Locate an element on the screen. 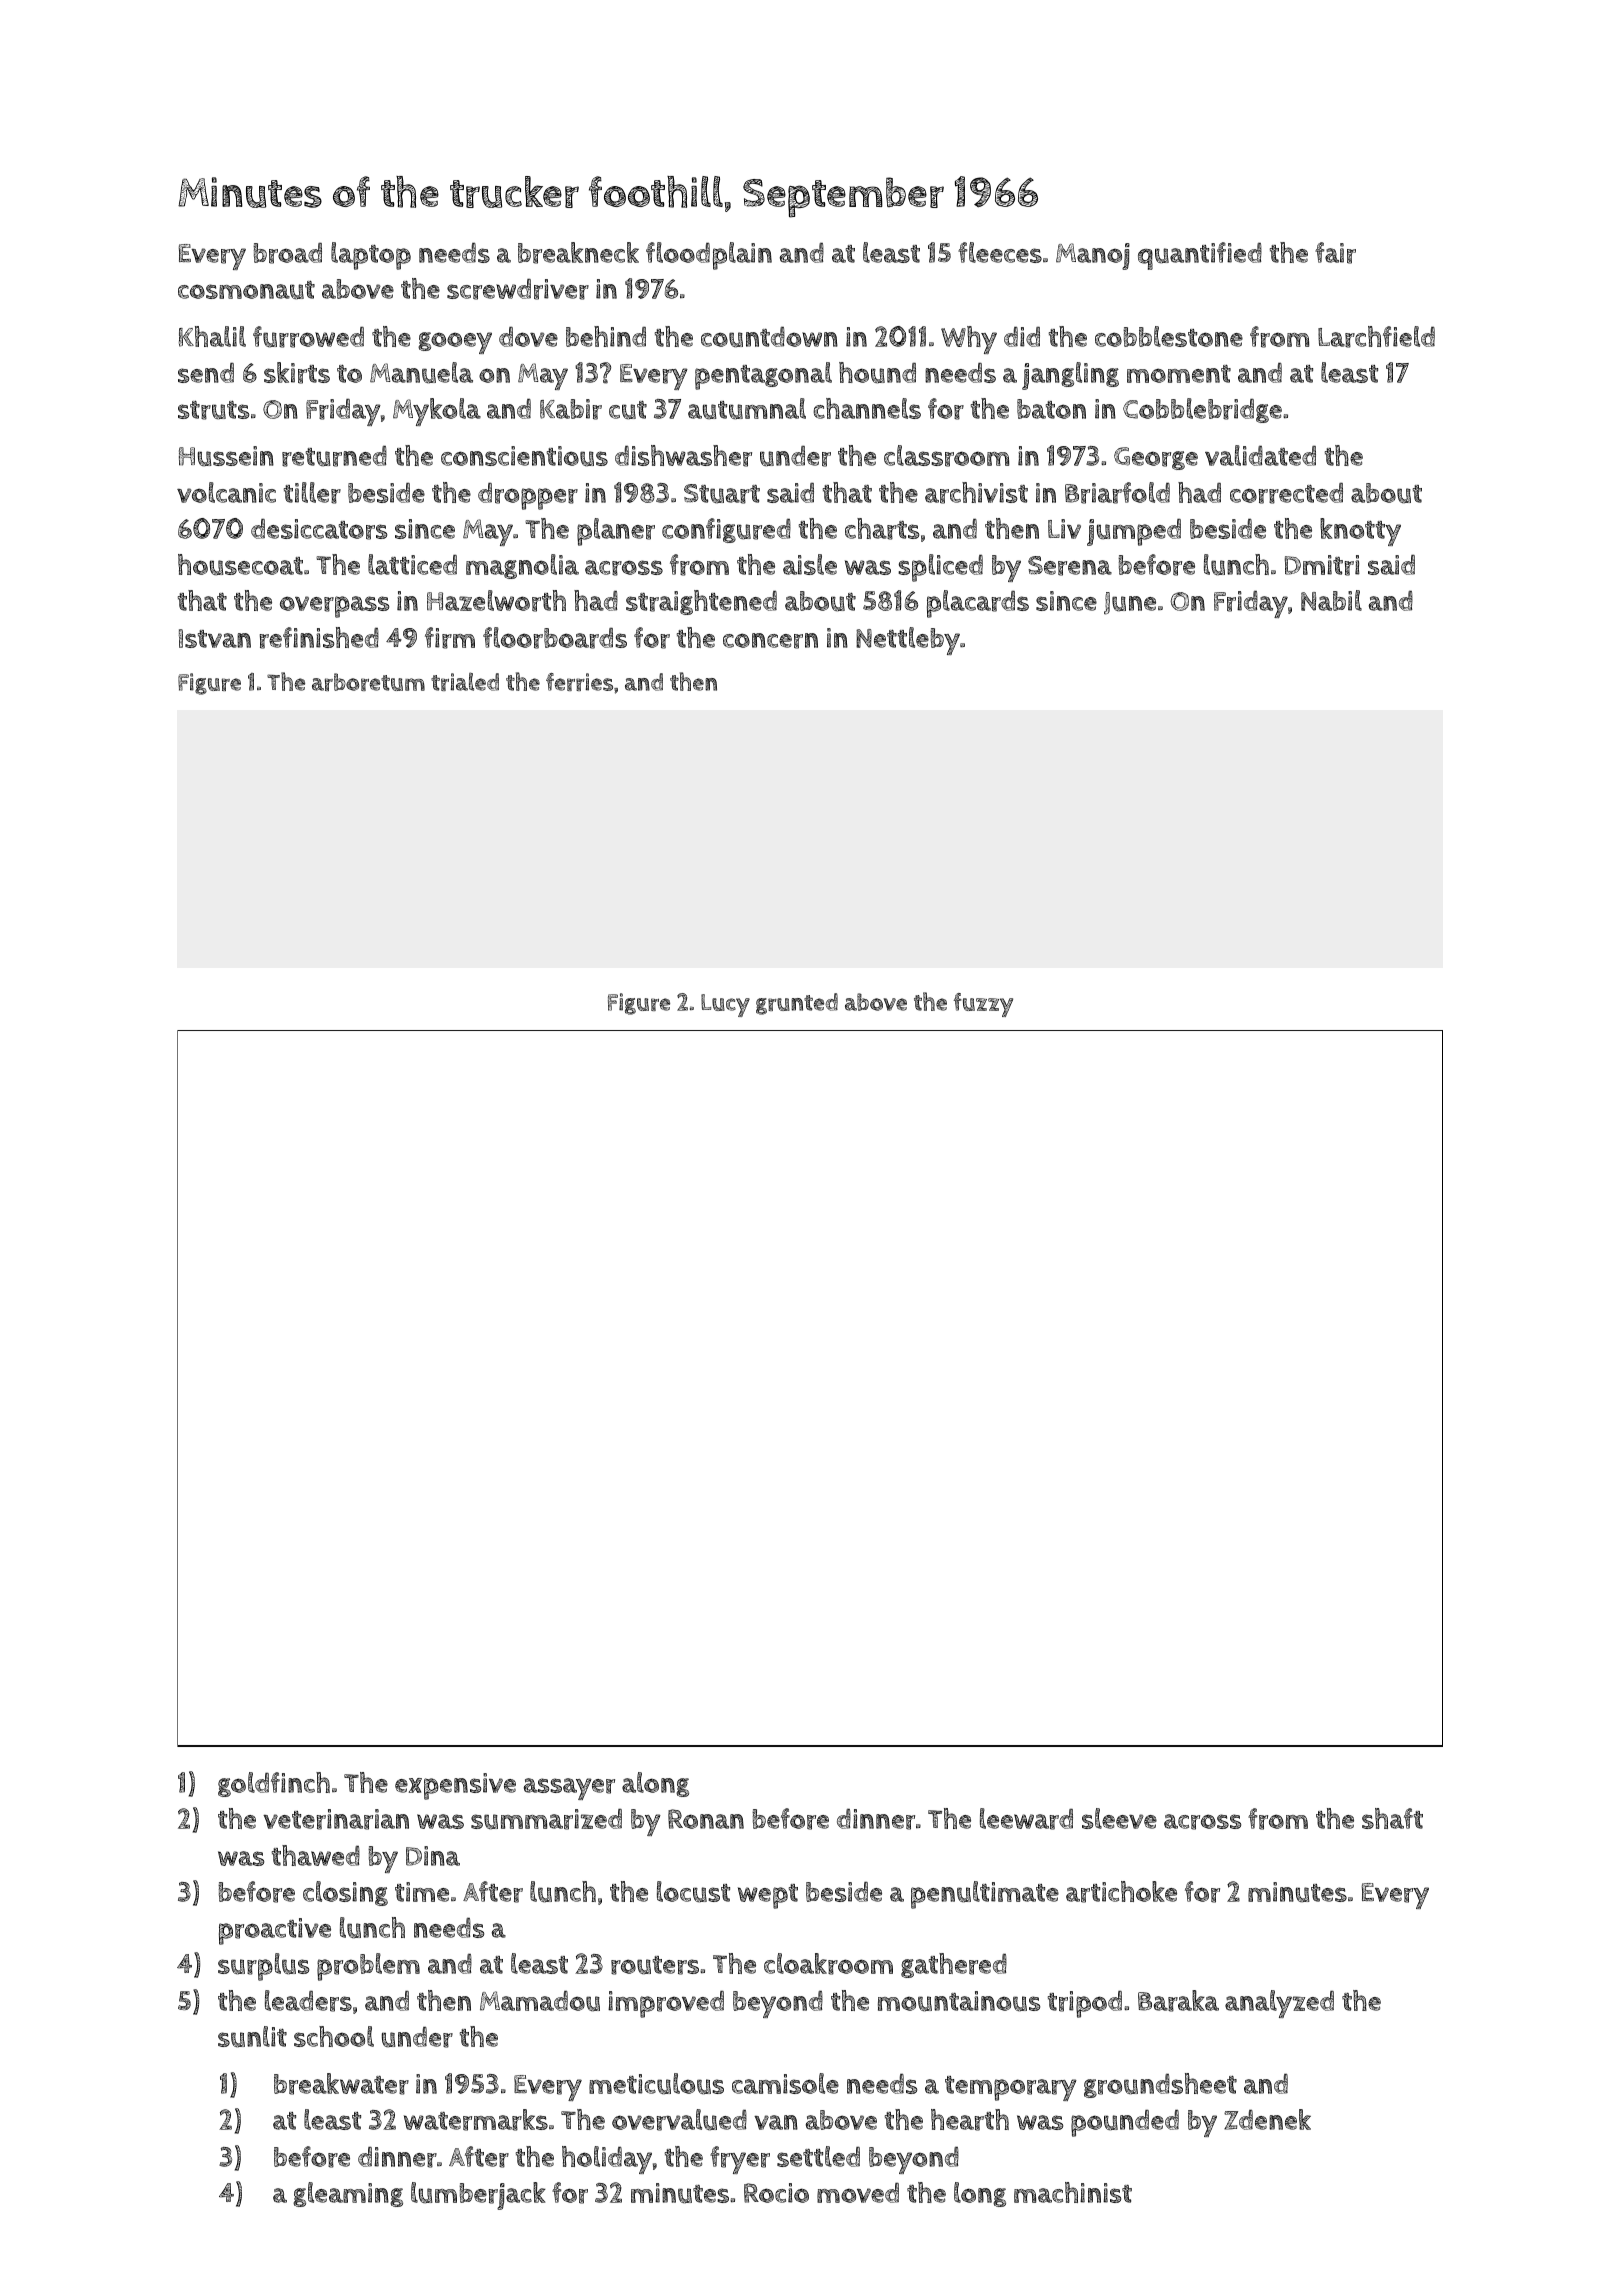 This screenshot has width=1620, height=2292. Lucy is located at coordinates (725, 1005).
